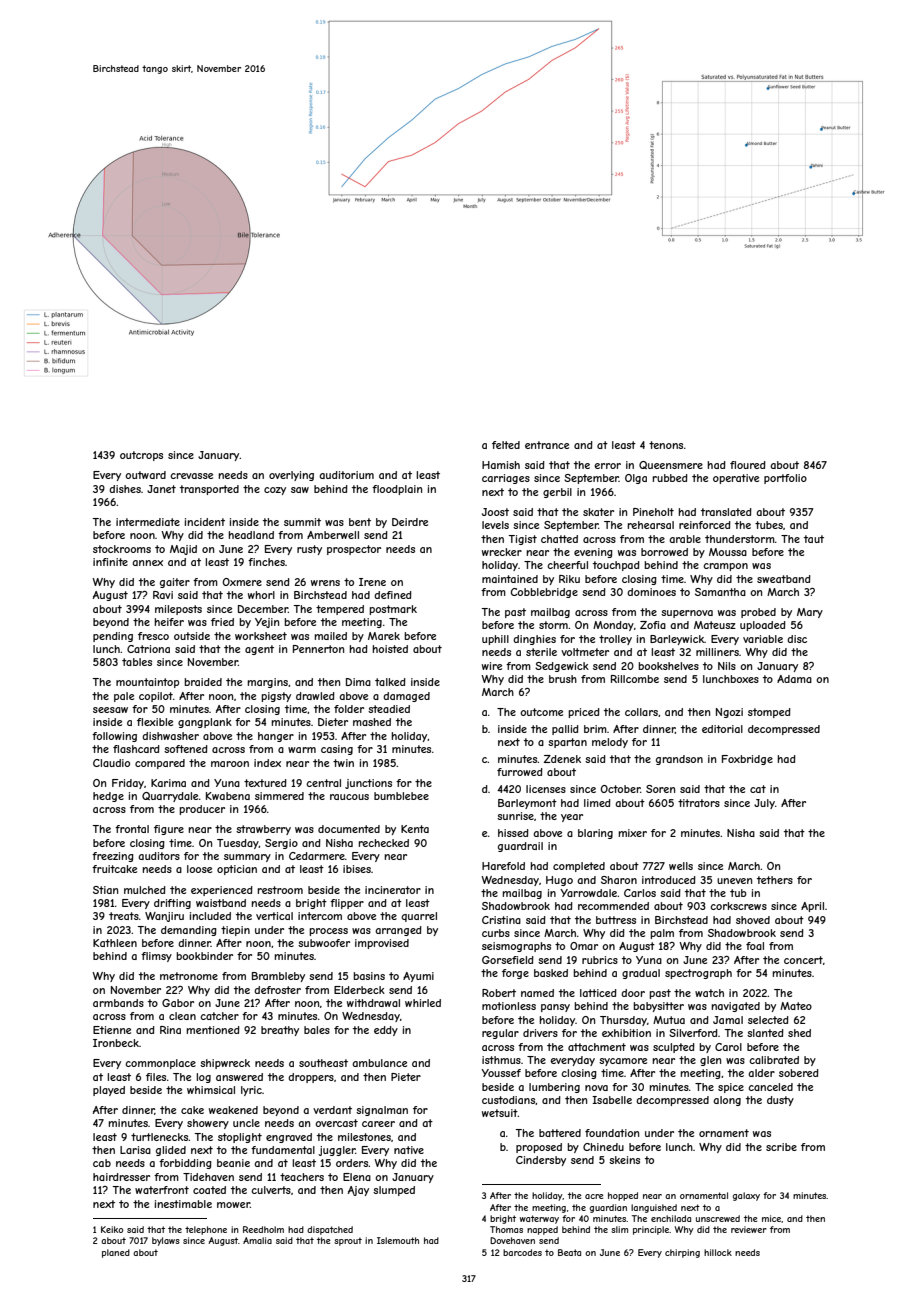  What do you see at coordinates (796, 1006) in the document?
I see `Mateo` at bounding box center [796, 1006].
